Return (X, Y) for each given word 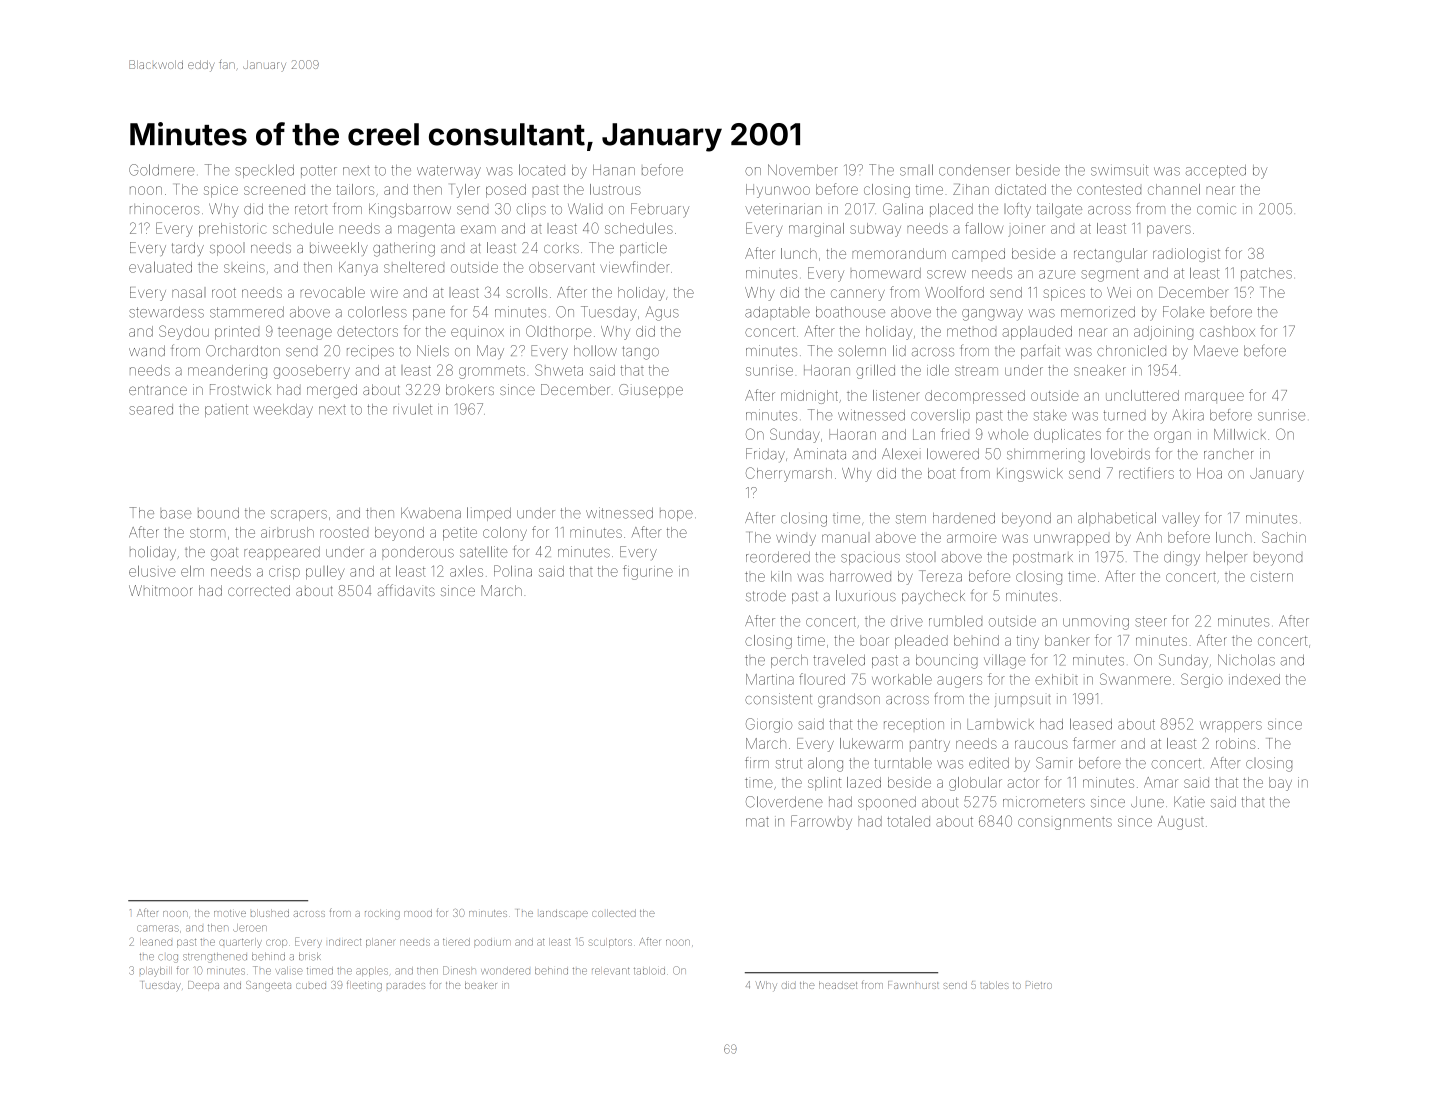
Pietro (1039, 985)
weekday (283, 411)
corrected (259, 590)
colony (505, 534)
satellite (484, 552)
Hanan (614, 170)
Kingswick (1030, 475)
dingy (1182, 558)
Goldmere (162, 170)
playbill (156, 972)
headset (838, 985)
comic (1216, 209)
